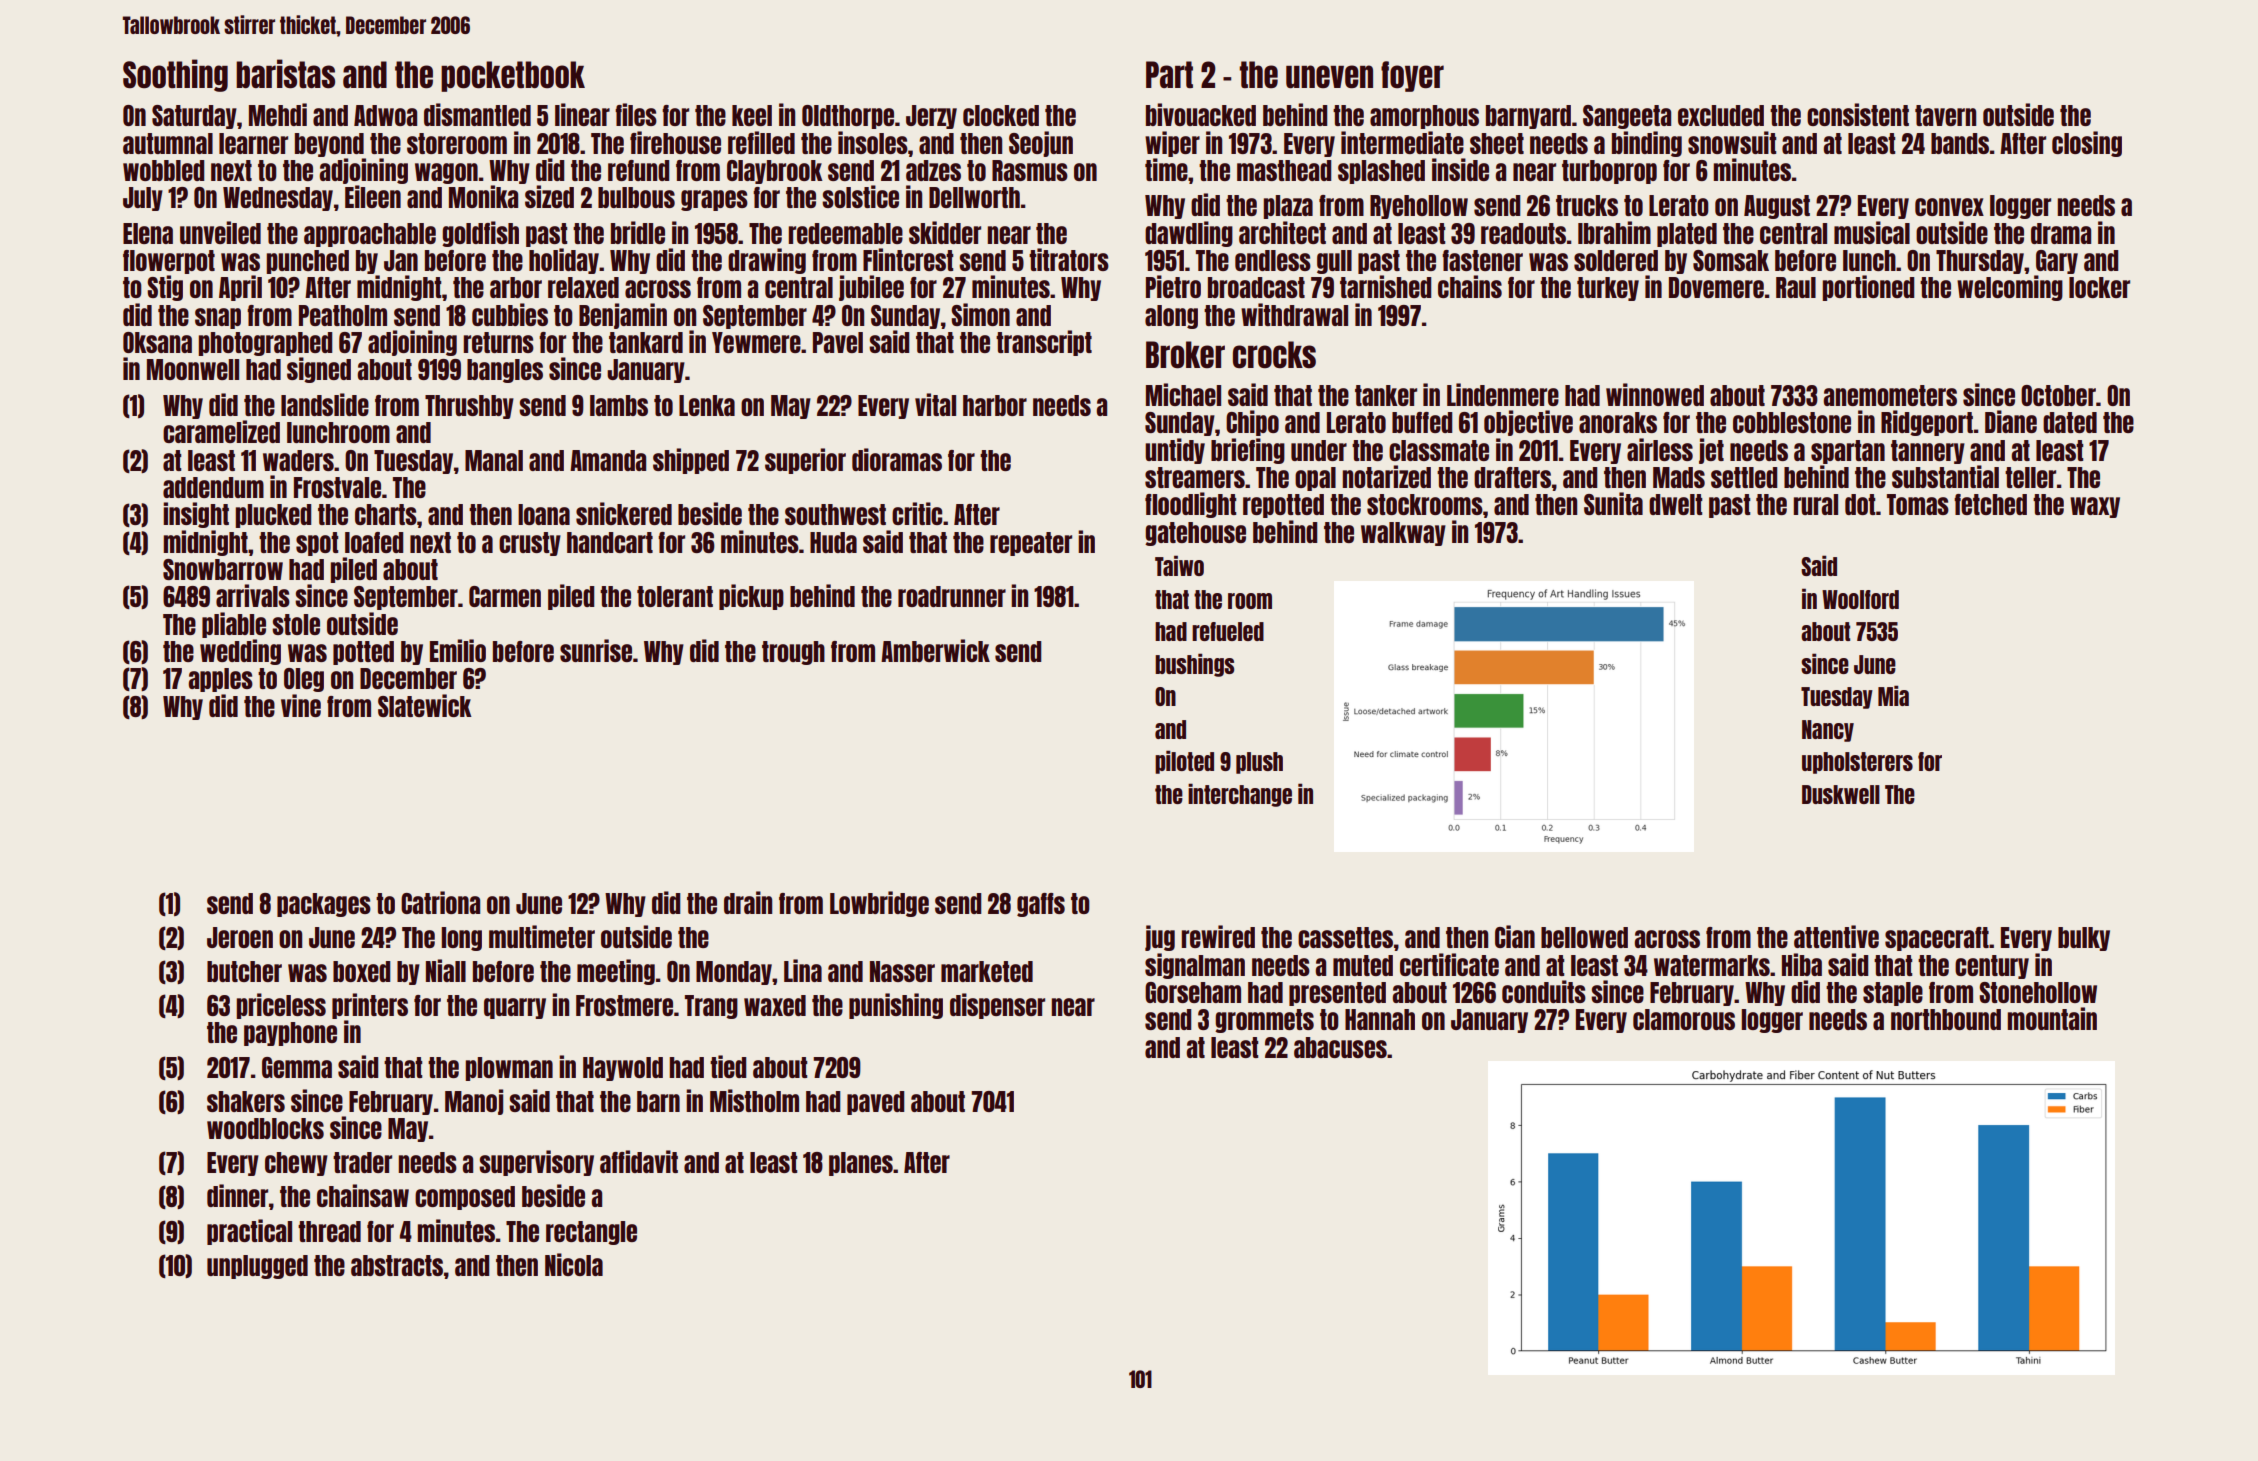 The image size is (2258, 1461). What do you see at coordinates (616, 972) in the page?
I see `meeting` at bounding box center [616, 972].
